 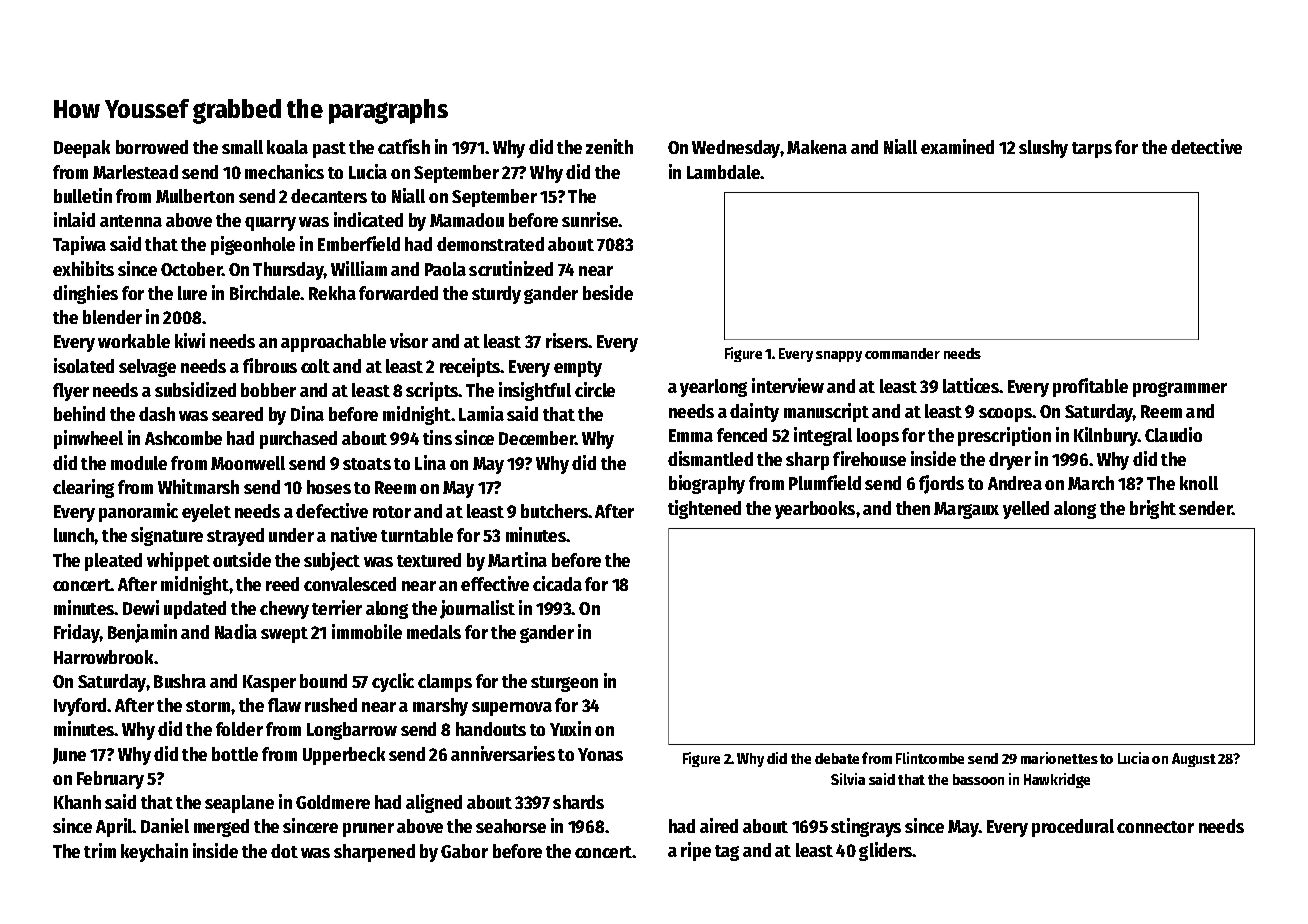 What do you see at coordinates (1092, 150) in the screenshot?
I see `tarps` at bounding box center [1092, 150].
